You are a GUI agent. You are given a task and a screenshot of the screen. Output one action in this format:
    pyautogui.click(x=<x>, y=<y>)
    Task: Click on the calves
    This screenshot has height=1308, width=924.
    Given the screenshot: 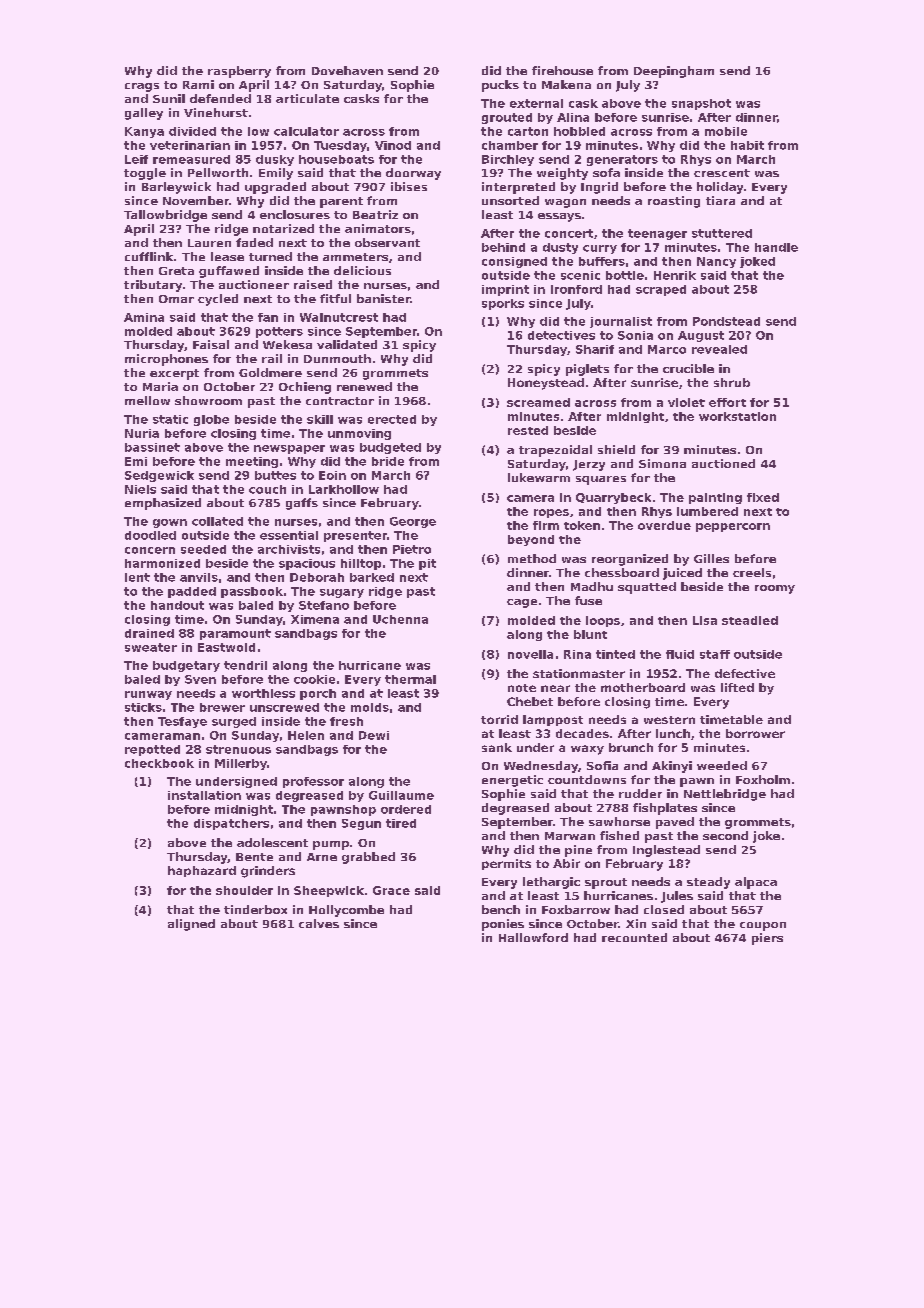 What is the action you would take?
    pyautogui.click(x=319, y=923)
